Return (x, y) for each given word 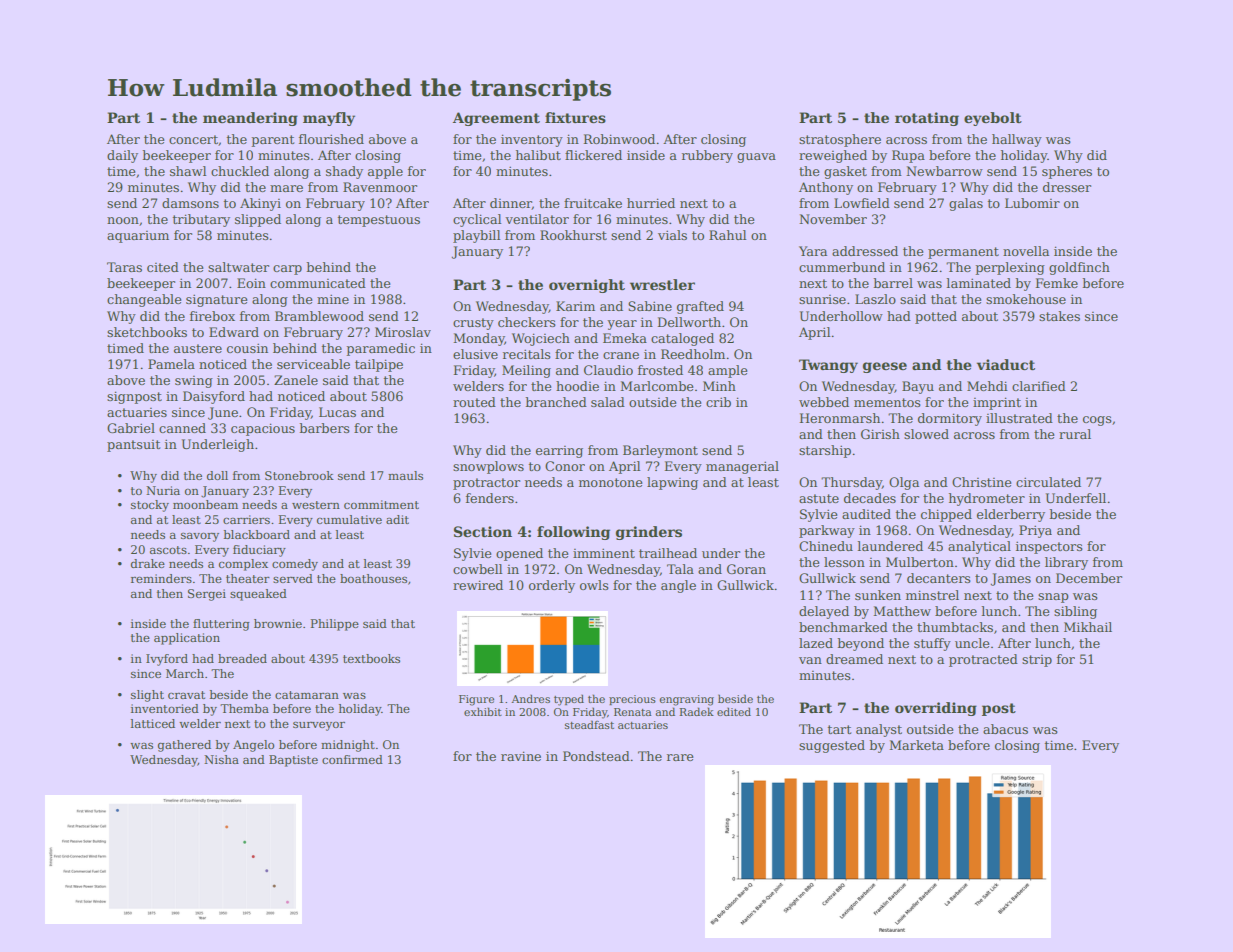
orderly (552, 586)
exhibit (483, 711)
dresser (1067, 187)
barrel (893, 283)
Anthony (826, 188)
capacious (263, 429)
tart (839, 729)
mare (286, 188)
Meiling (526, 371)
